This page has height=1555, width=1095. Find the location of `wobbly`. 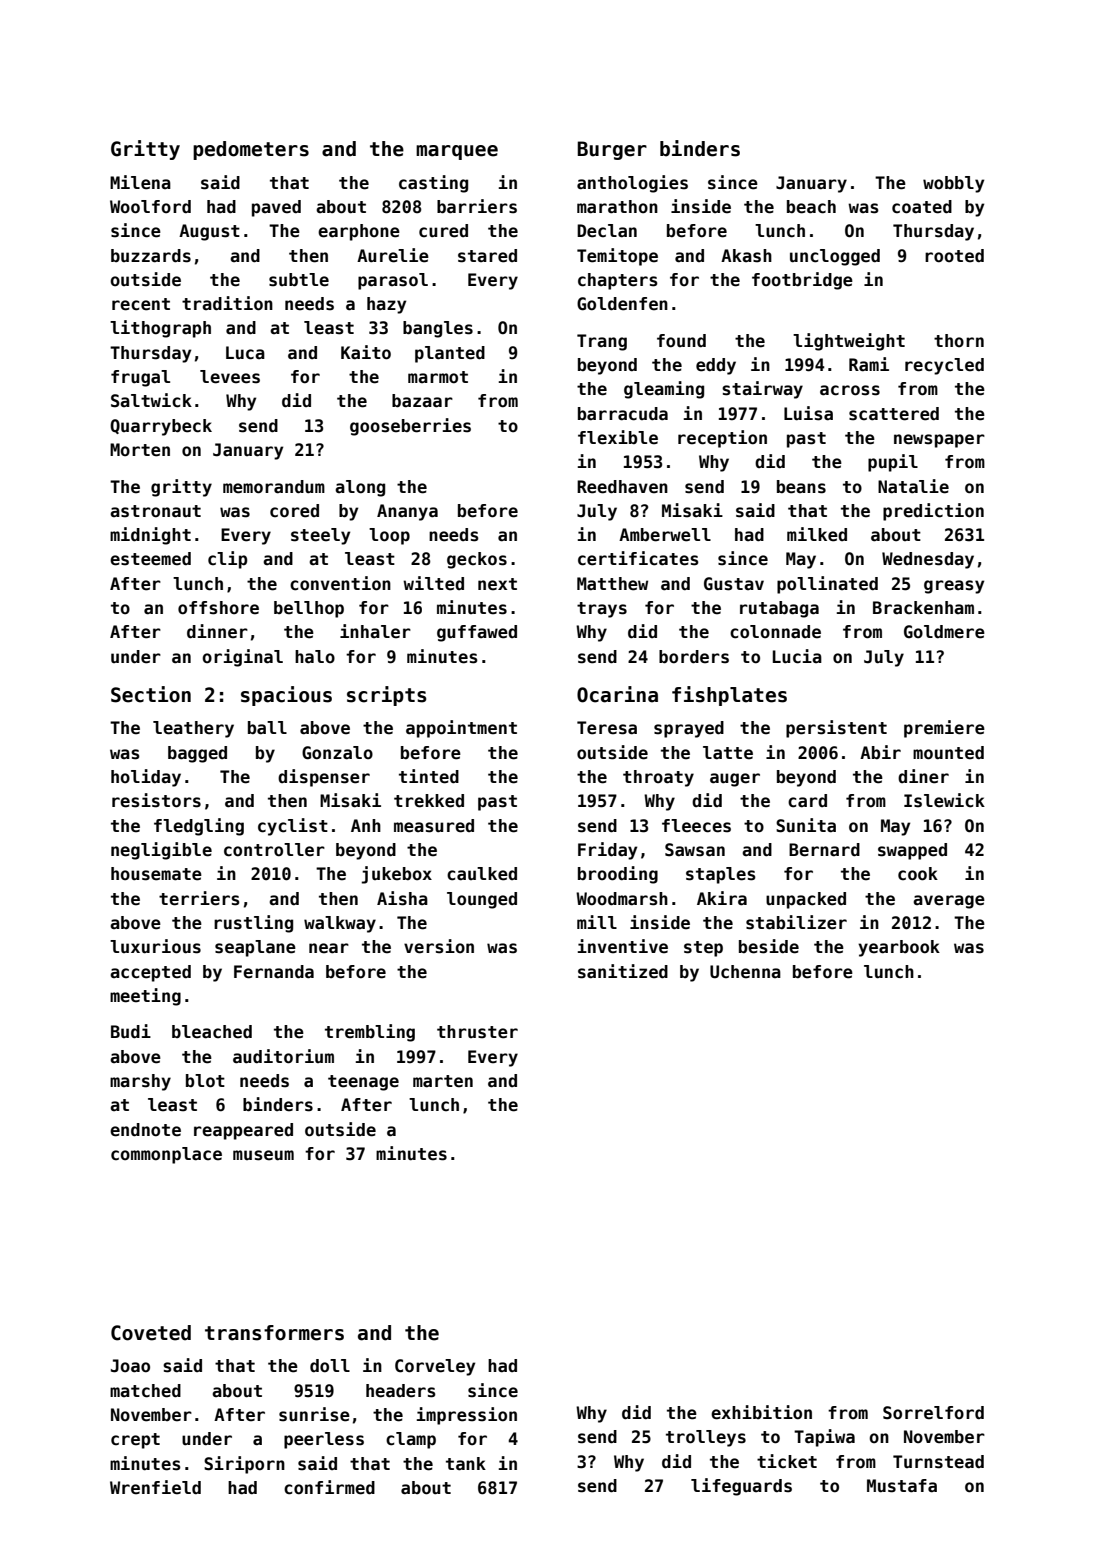

wobbly is located at coordinates (953, 184).
